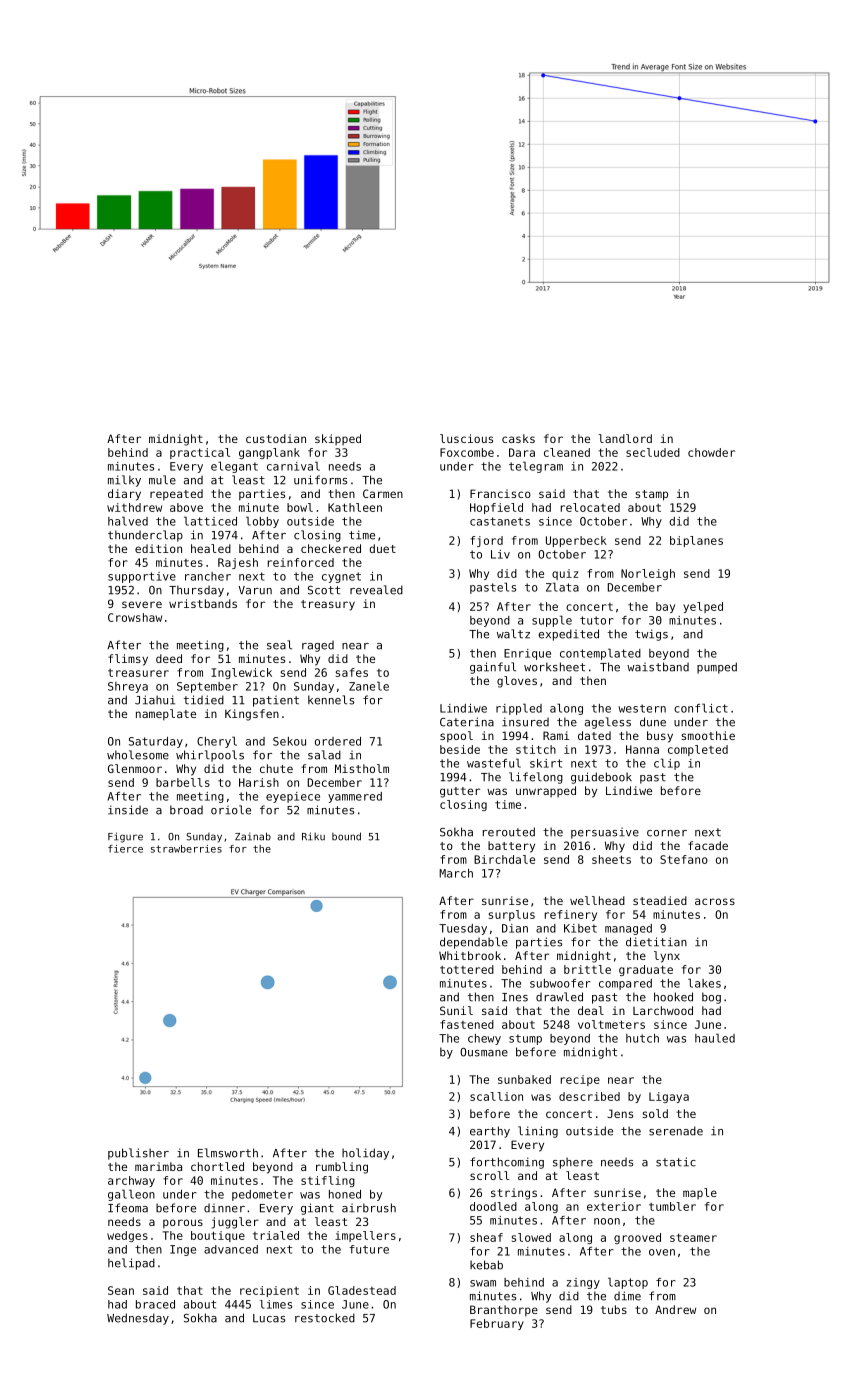  What do you see at coordinates (708, 845) in the image?
I see `facade` at bounding box center [708, 845].
